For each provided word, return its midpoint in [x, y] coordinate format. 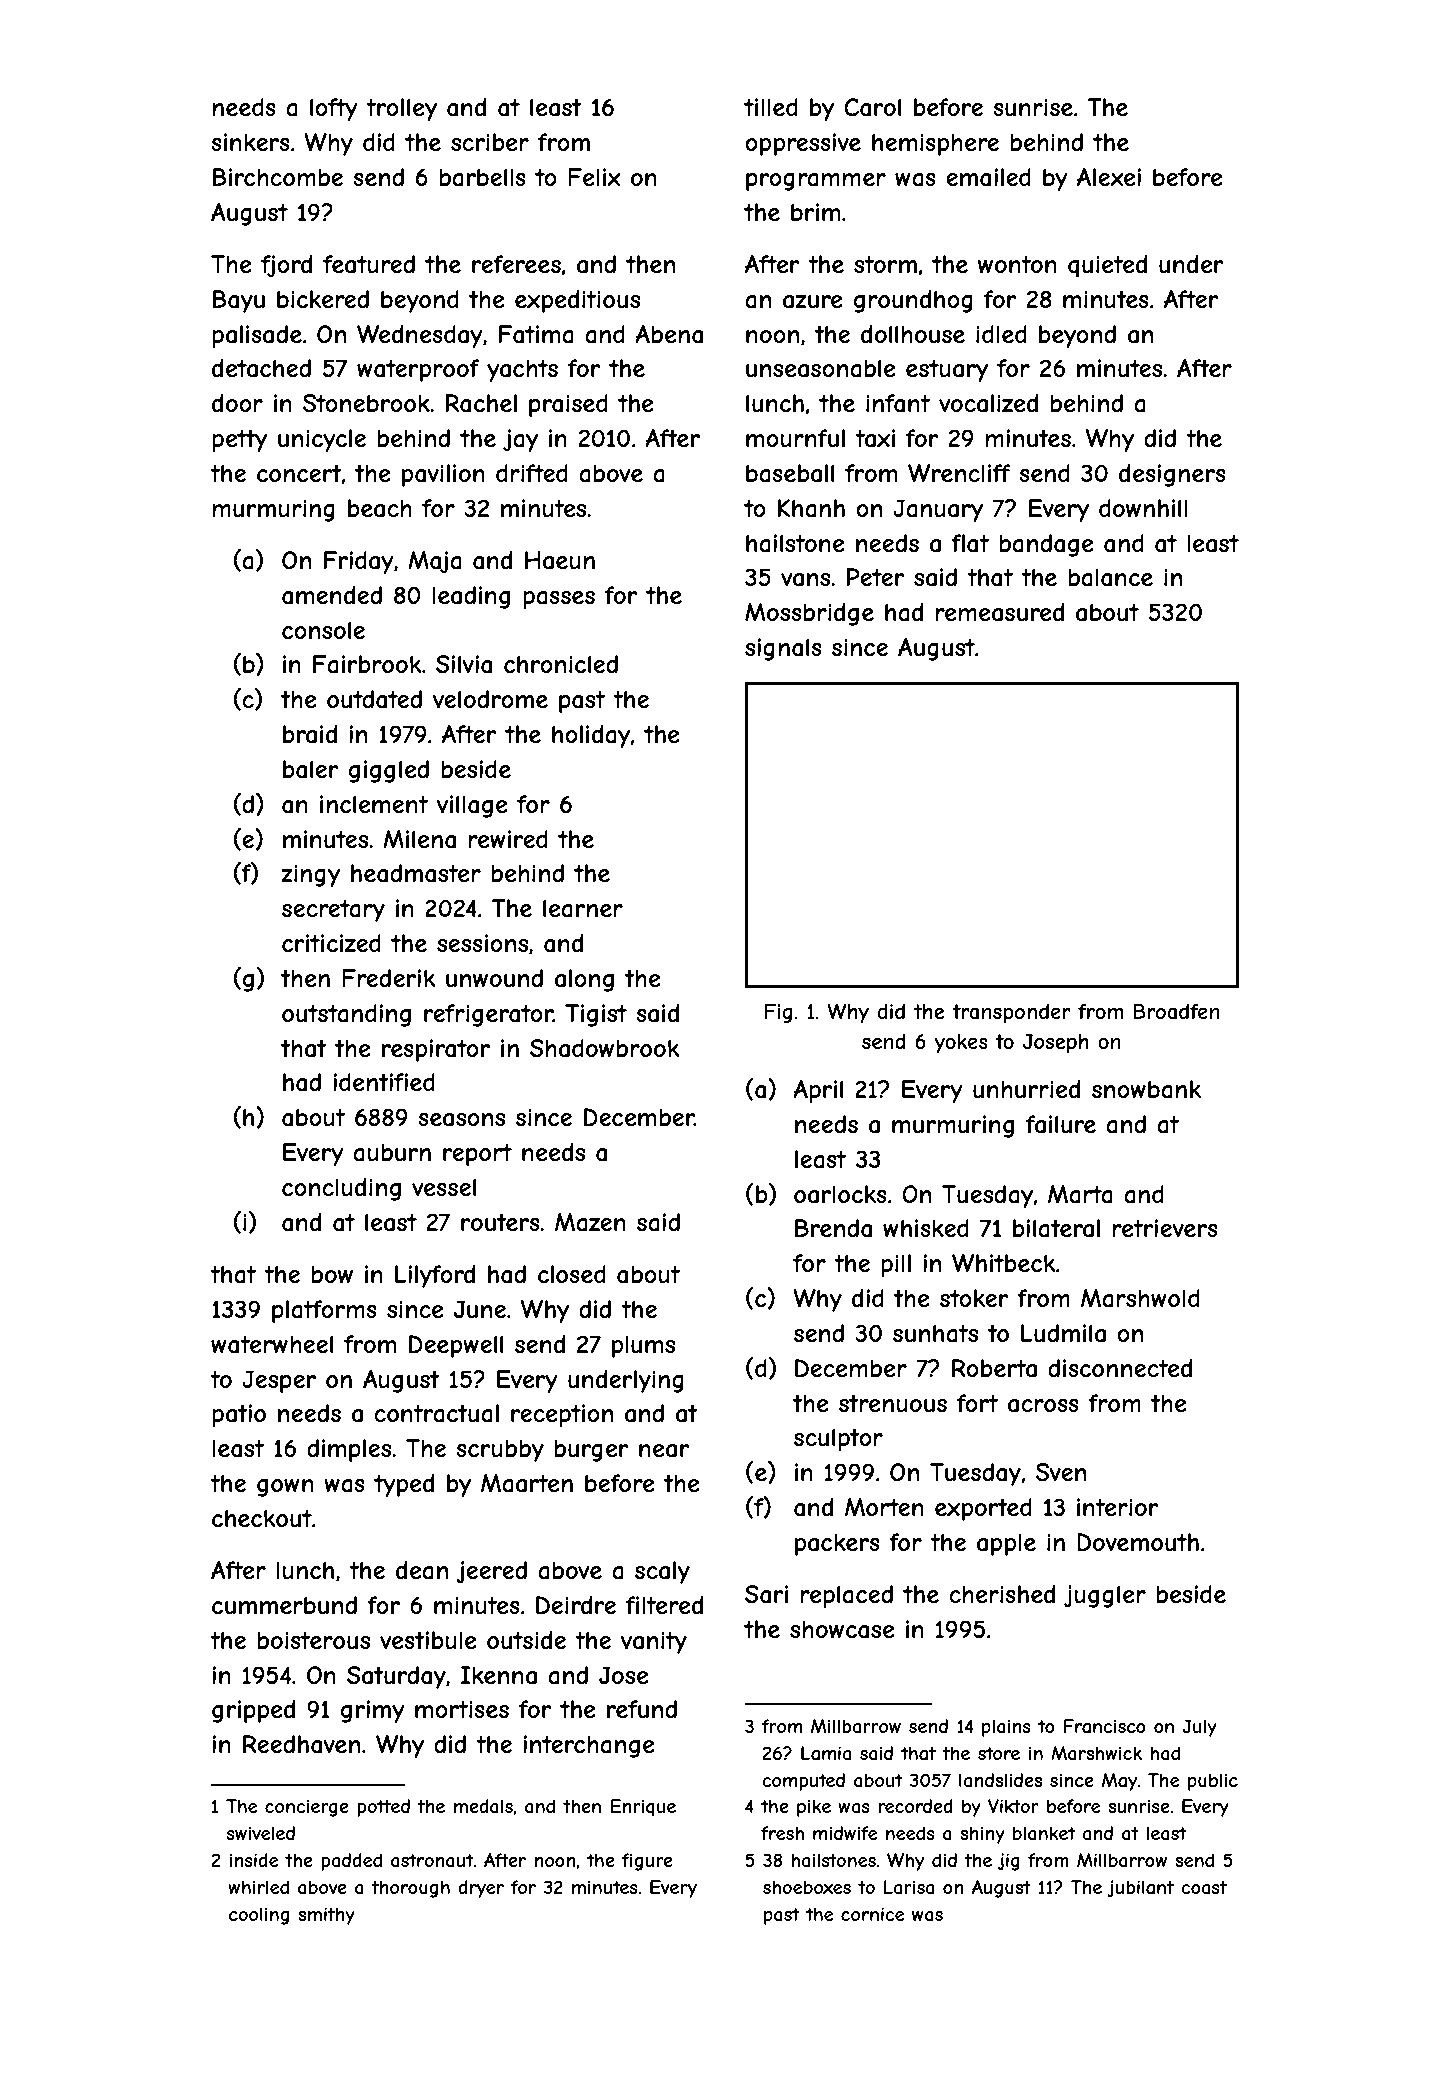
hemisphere [935, 144]
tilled [771, 107]
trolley [401, 109]
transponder [1011, 1013]
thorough [410, 1889]
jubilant [1140, 1889]
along [584, 980]
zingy [310, 875]
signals [783, 649]
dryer [481, 1889]
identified [384, 1082]
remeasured [999, 612]
